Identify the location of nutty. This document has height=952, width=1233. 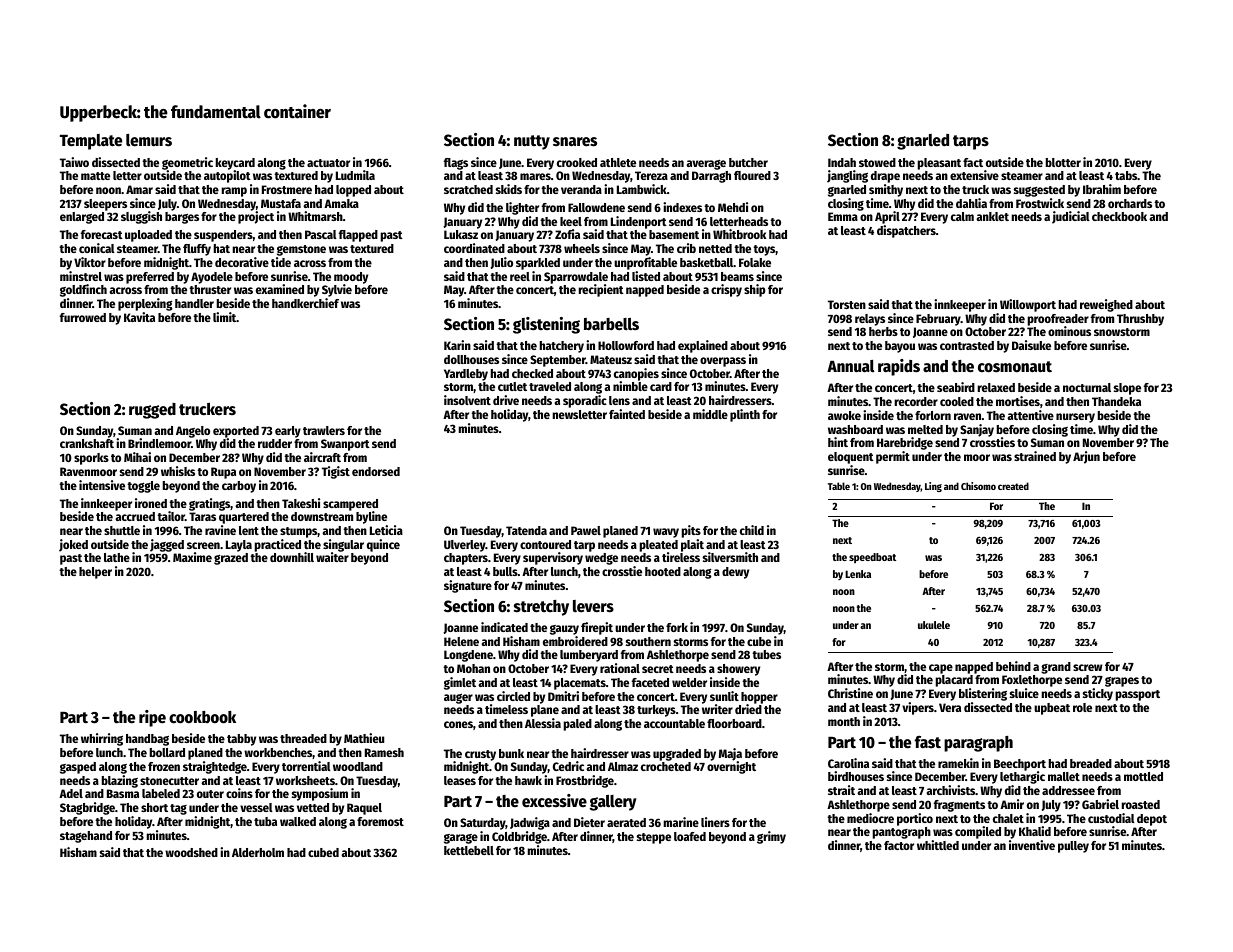
(532, 142).
